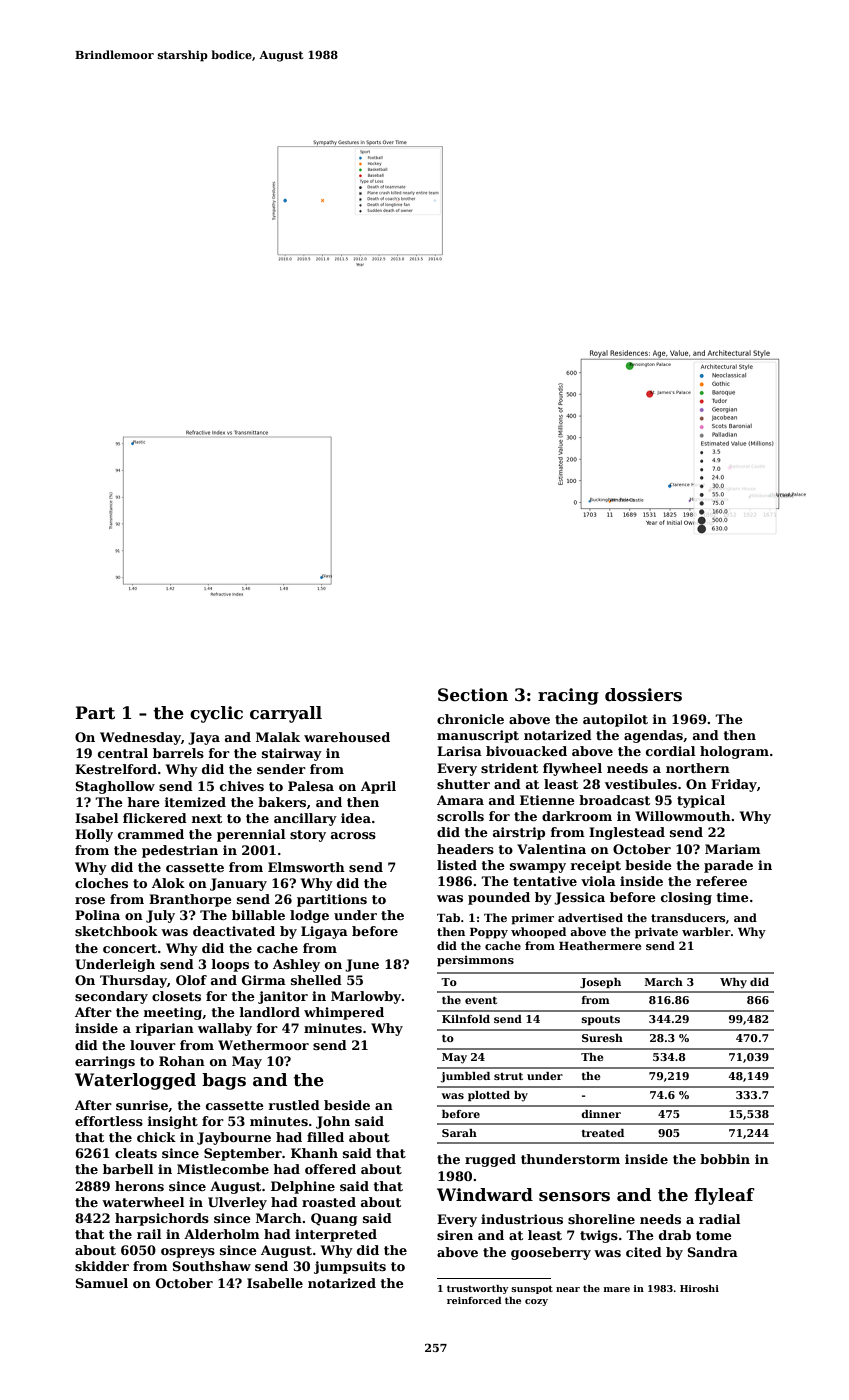  I want to click on offered, so click(330, 1169).
